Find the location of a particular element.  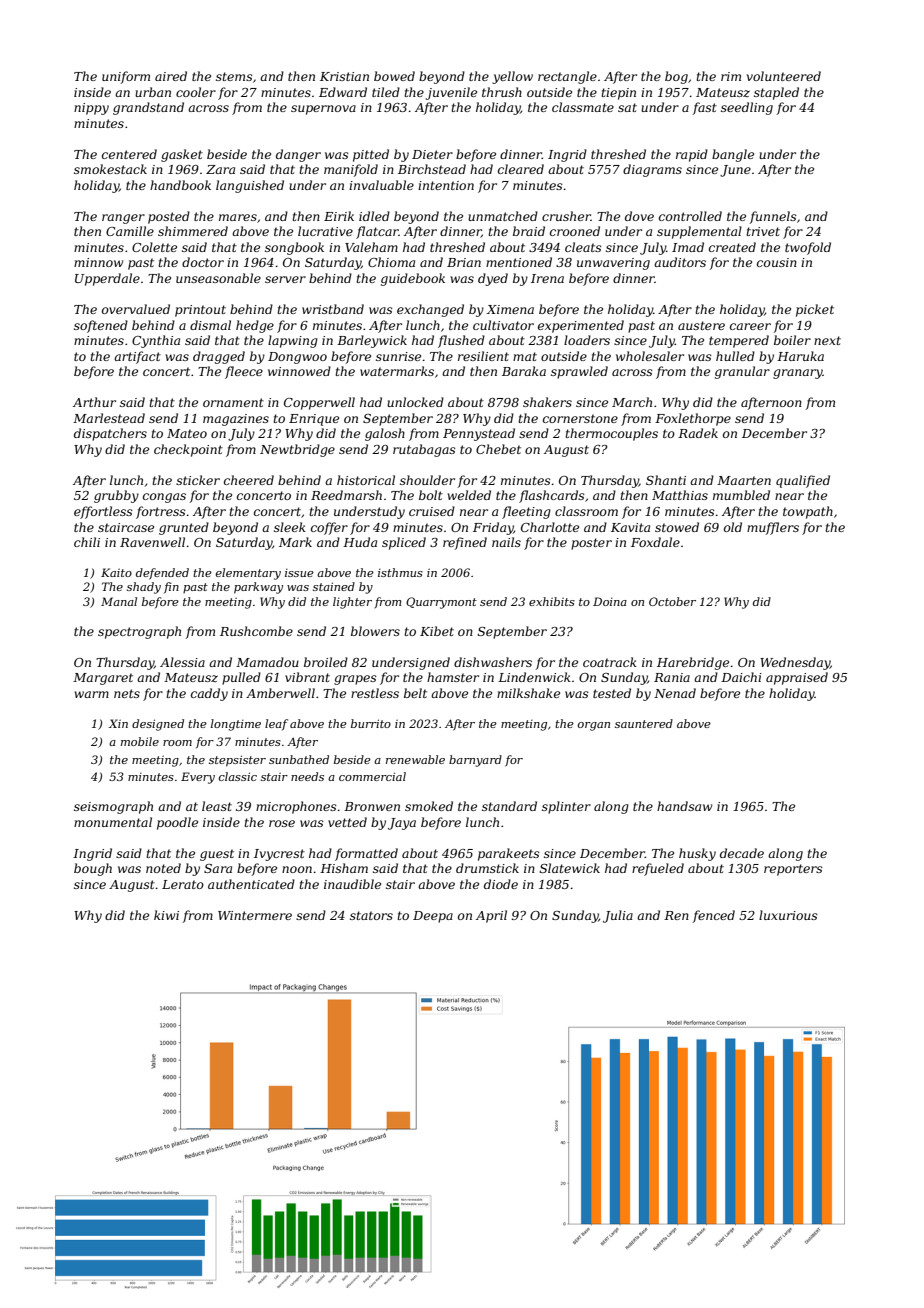

yellow is located at coordinates (512, 77).
